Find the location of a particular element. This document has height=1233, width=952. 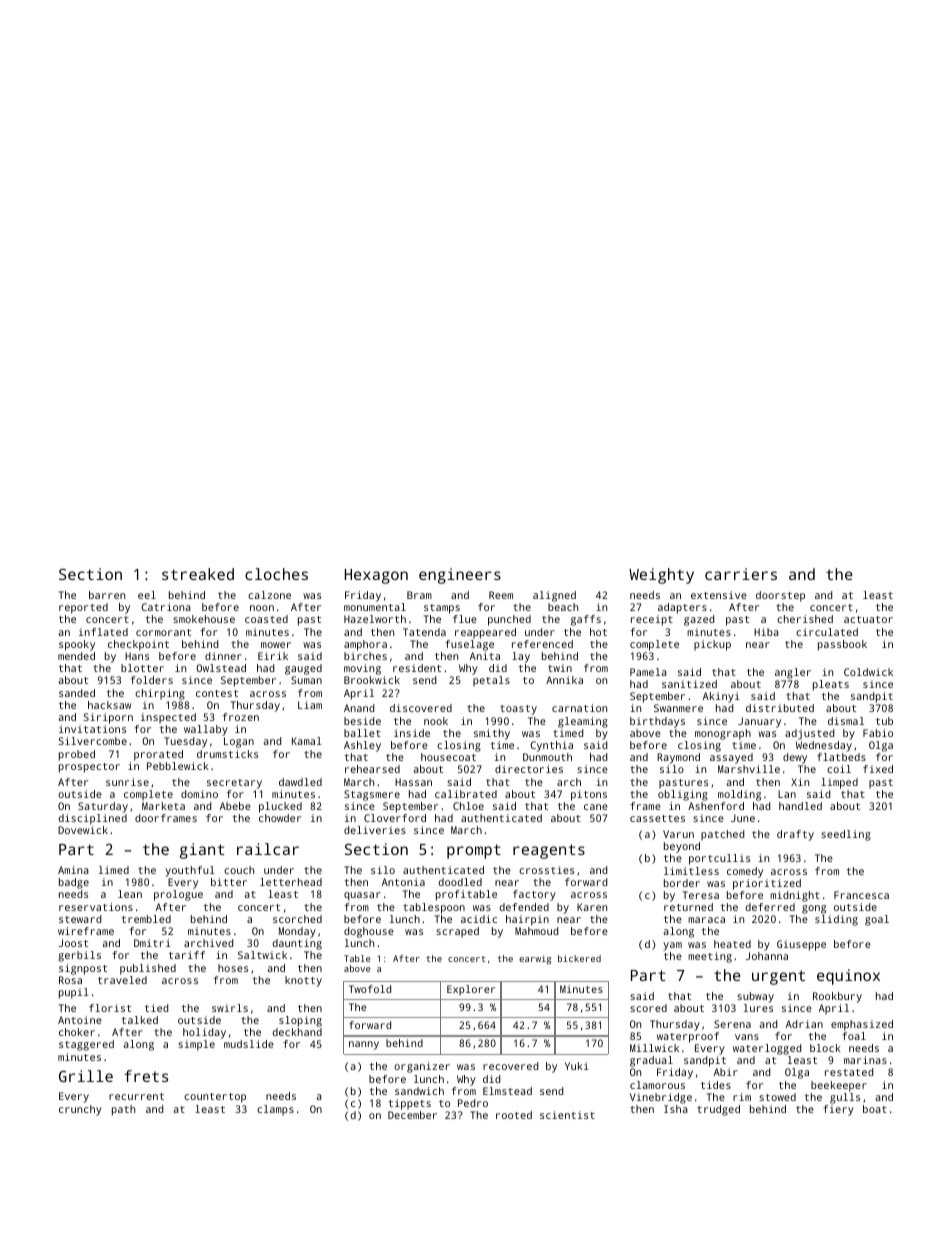

moving is located at coordinates (362, 669).
